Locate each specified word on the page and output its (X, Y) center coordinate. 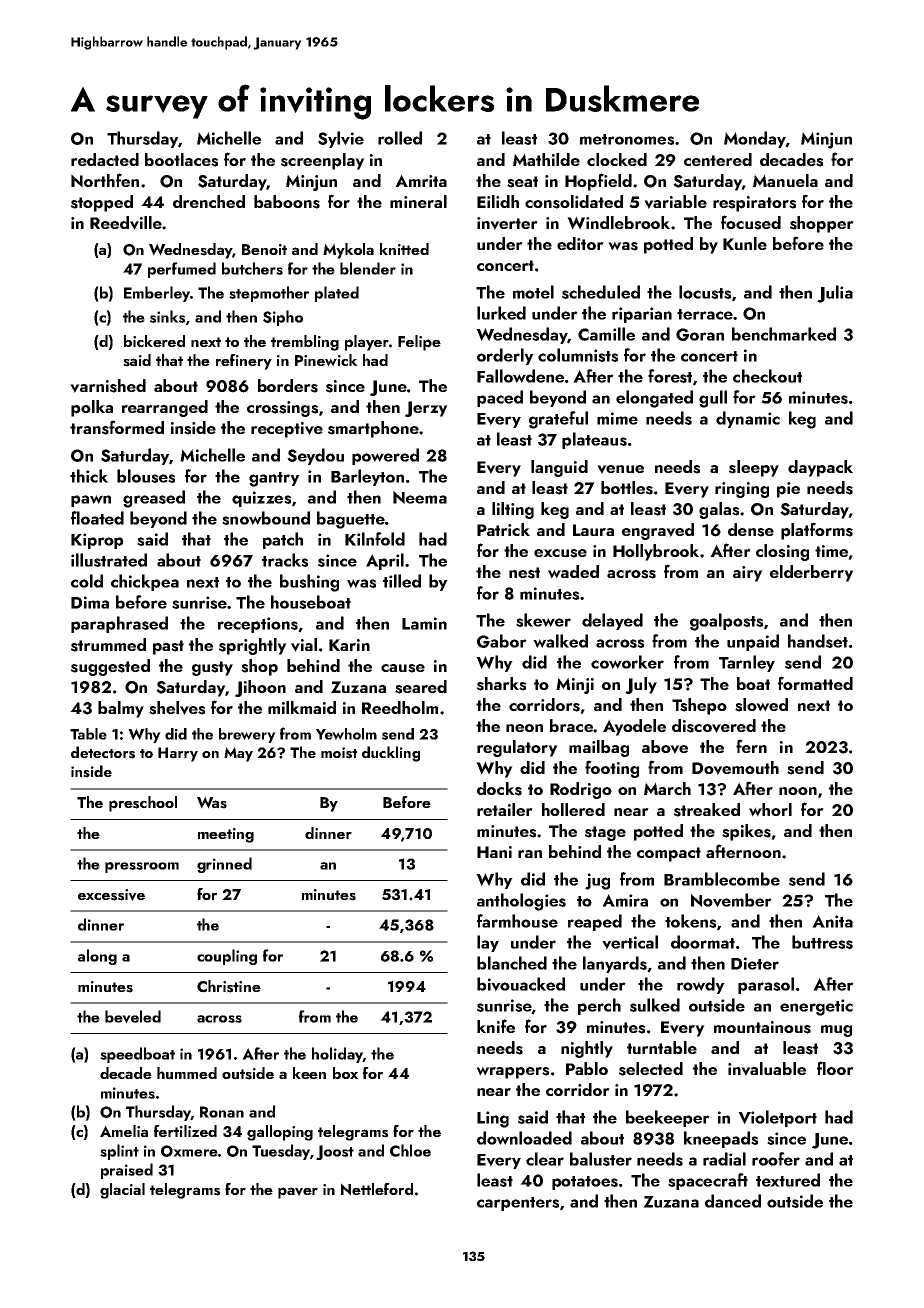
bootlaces (181, 160)
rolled (400, 138)
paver (298, 1193)
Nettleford (377, 1189)
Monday (755, 139)
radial (724, 1159)
